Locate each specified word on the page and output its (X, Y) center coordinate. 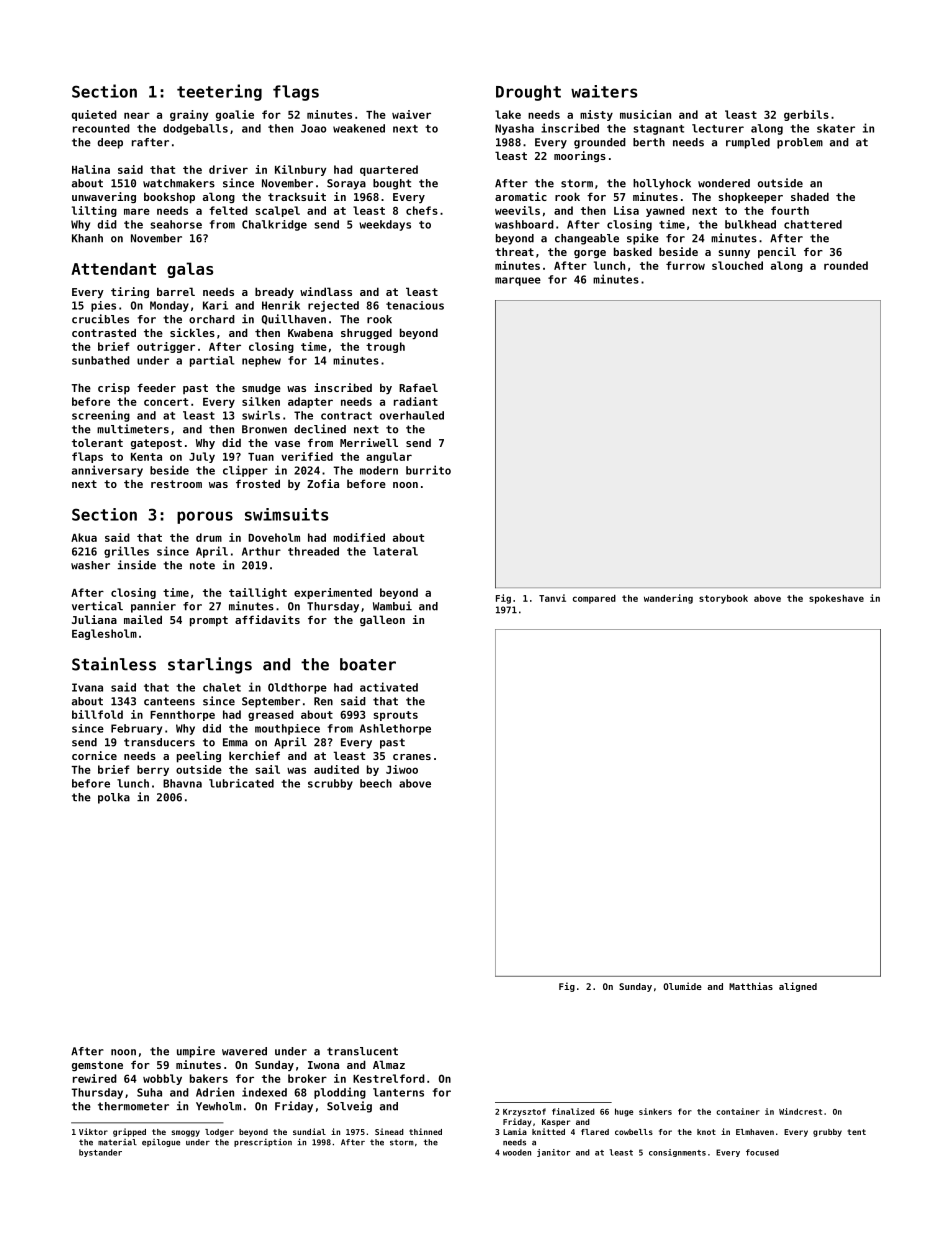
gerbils (806, 115)
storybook (723, 599)
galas (190, 270)
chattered (813, 224)
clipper (245, 471)
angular (389, 457)
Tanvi (552, 598)
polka (114, 798)
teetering (219, 92)
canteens (169, 701)
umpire (196, 1052)
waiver (411, 114)
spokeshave (836, 599)
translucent (362, 1051)
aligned (798, 987)
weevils (517, 210)
